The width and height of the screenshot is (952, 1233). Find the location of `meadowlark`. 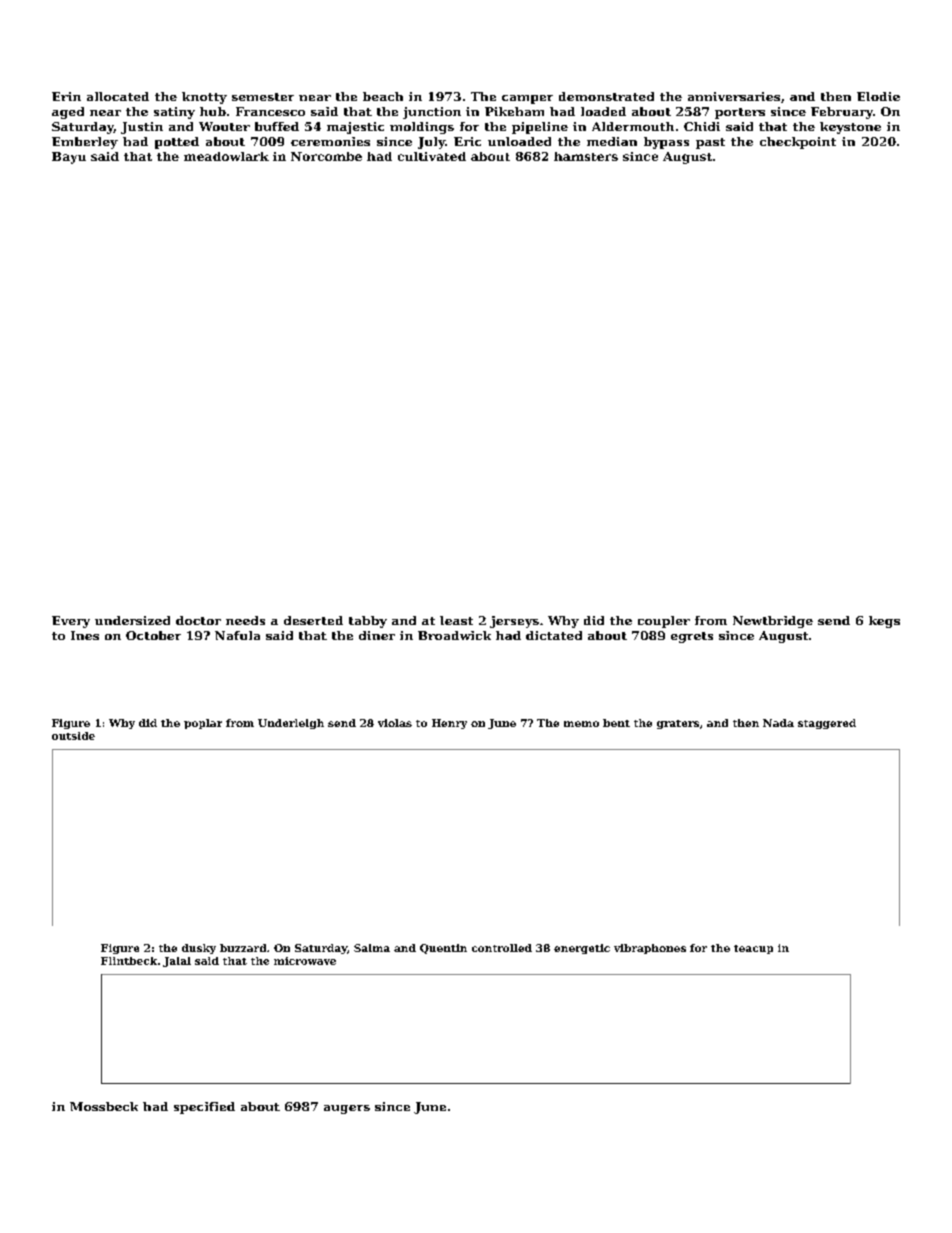

meadowlark is located at coordinates (226, 156).
